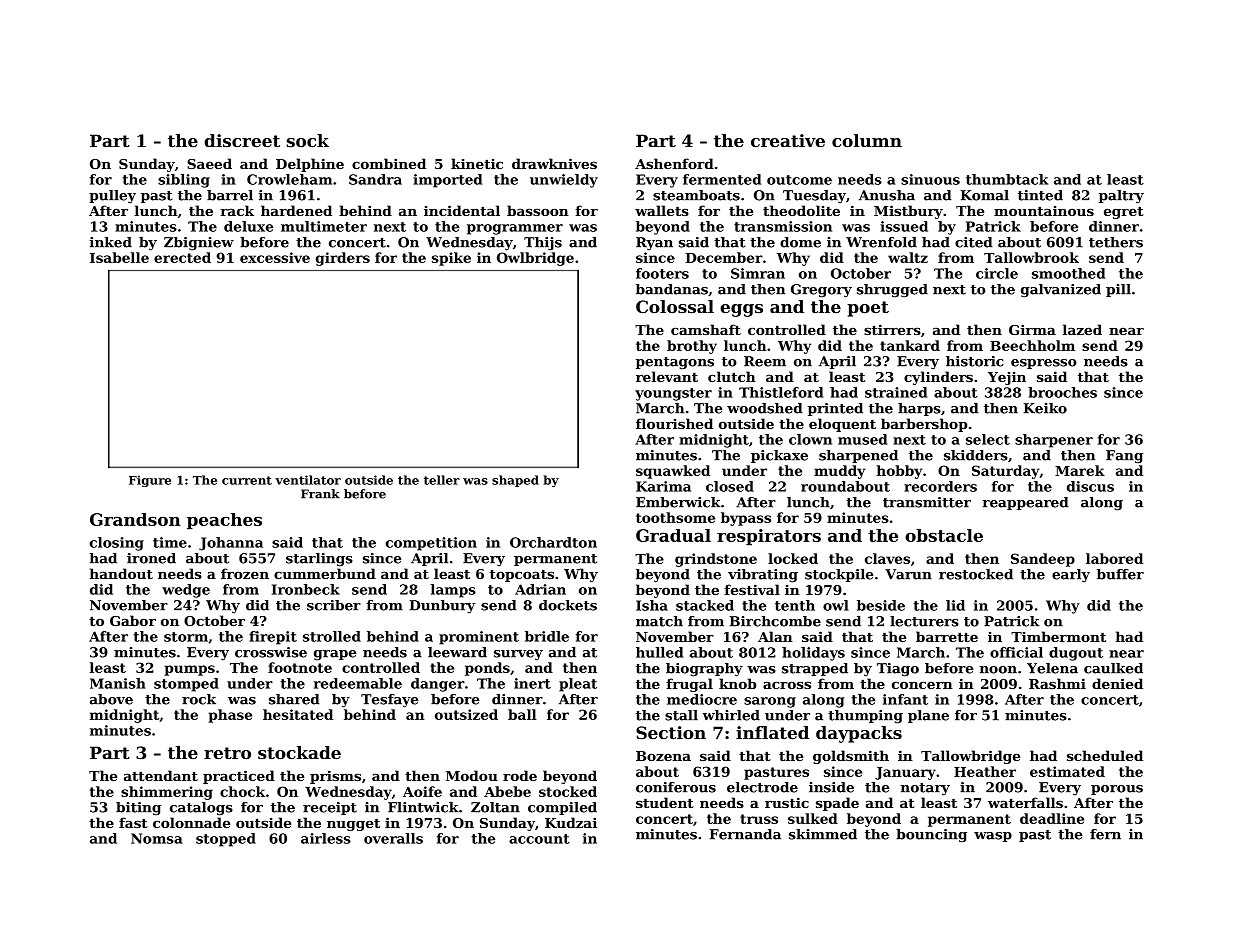 This image has width=1233, height=952. I want to click on espresso, so click(1044, 364).
